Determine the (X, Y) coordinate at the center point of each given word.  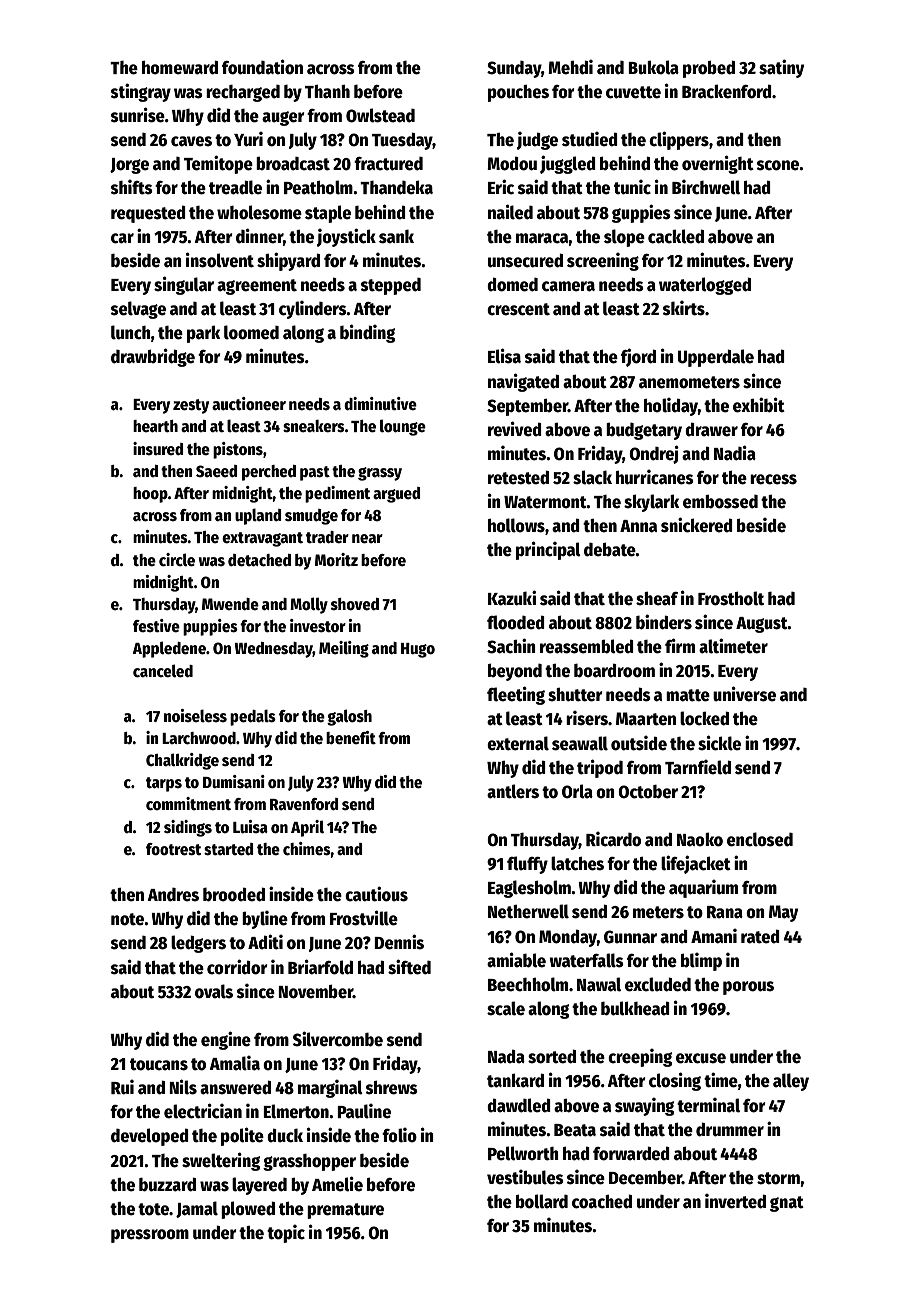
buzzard (167, 1185)
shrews (392, 1088)
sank (396, 236)
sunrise (138, 115)
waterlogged (705, 286)
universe (744, 694)
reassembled (587, 646)
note (127, 919)
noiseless (195, 715)
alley (791, 1082)
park (203, 334)
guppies (641, 213)
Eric (501, 187)
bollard (542, 1201)
